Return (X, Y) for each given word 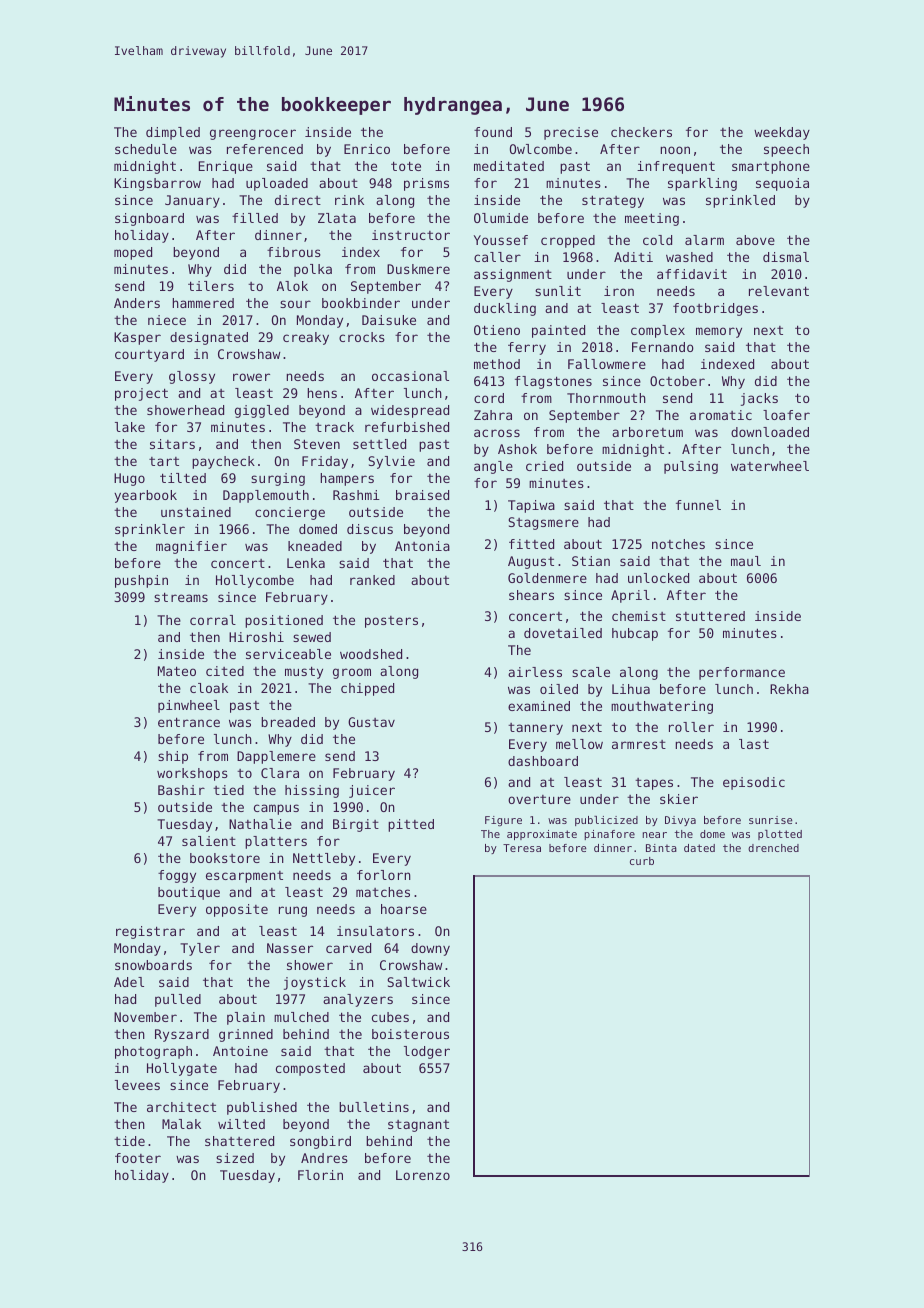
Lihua (631, 689)
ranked (372, 580)
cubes (390, 1017)
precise (571, 133)
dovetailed (563, 633)
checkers (641, 132)
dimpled (173, 133)
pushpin (141, 581)
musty (304, 672)
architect (181, 1107)
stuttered (710, 616)
